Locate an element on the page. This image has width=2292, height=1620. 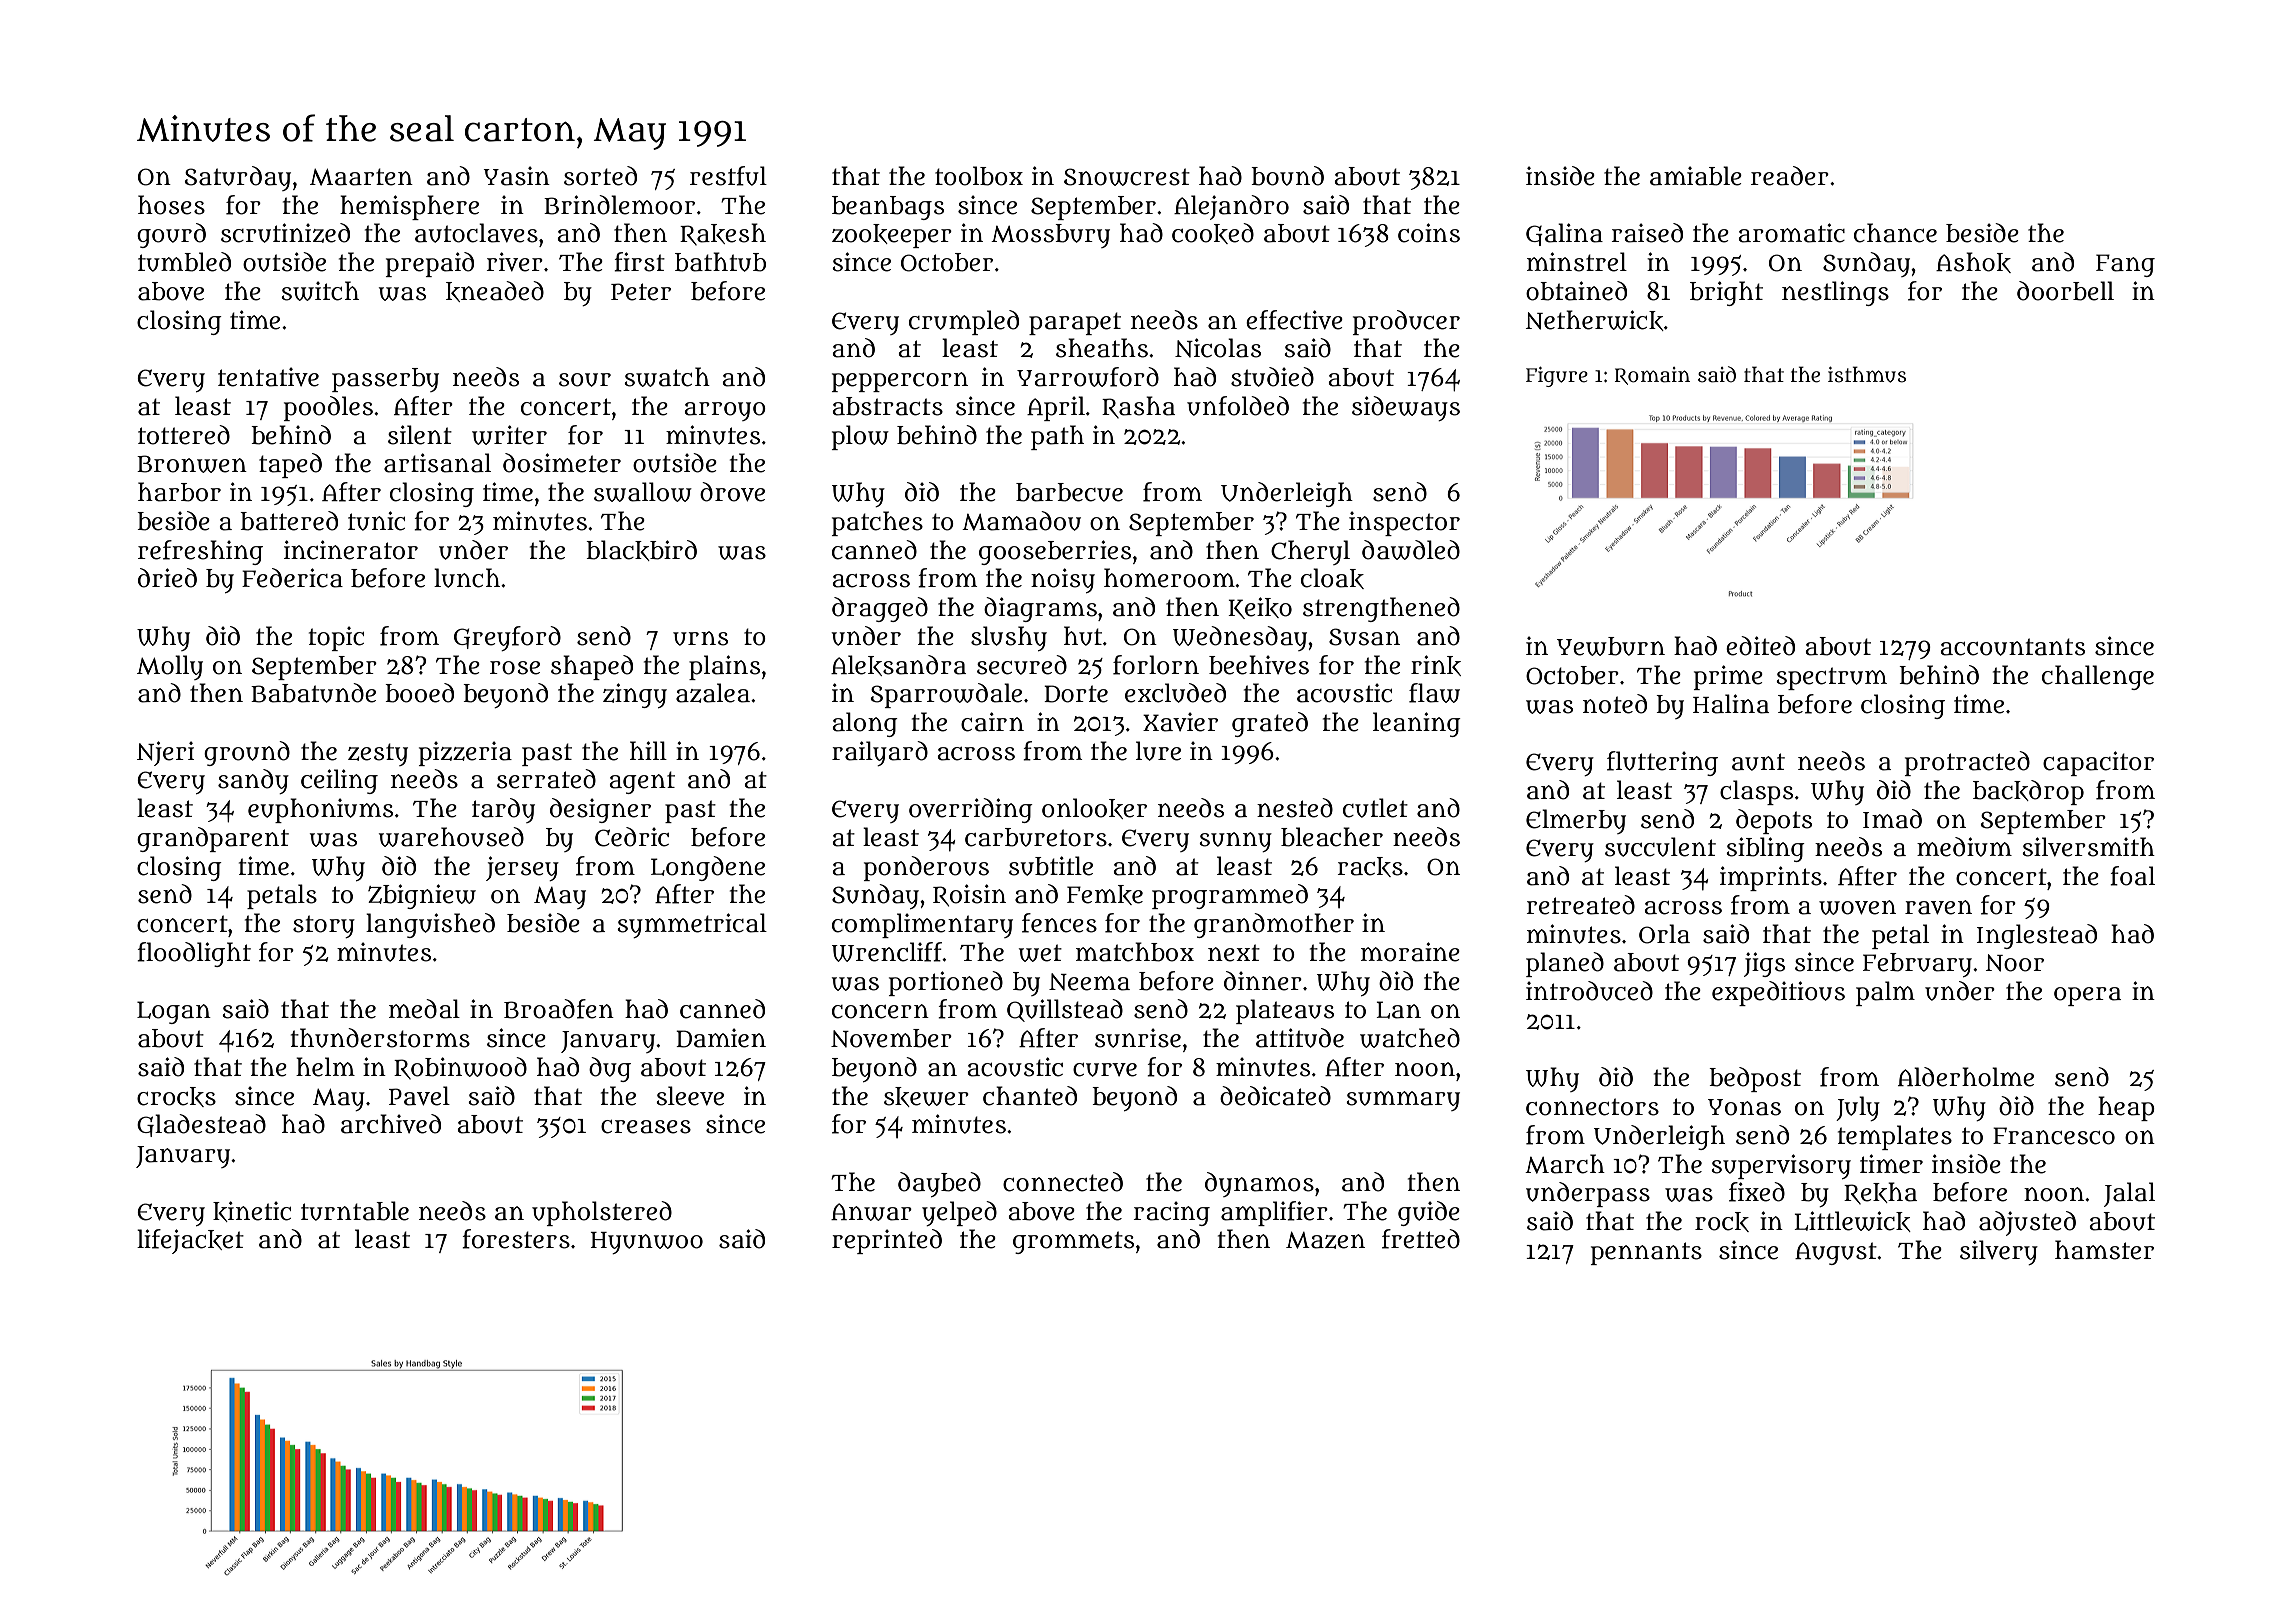
Mazen is located at coordinates (1325, 1240).
